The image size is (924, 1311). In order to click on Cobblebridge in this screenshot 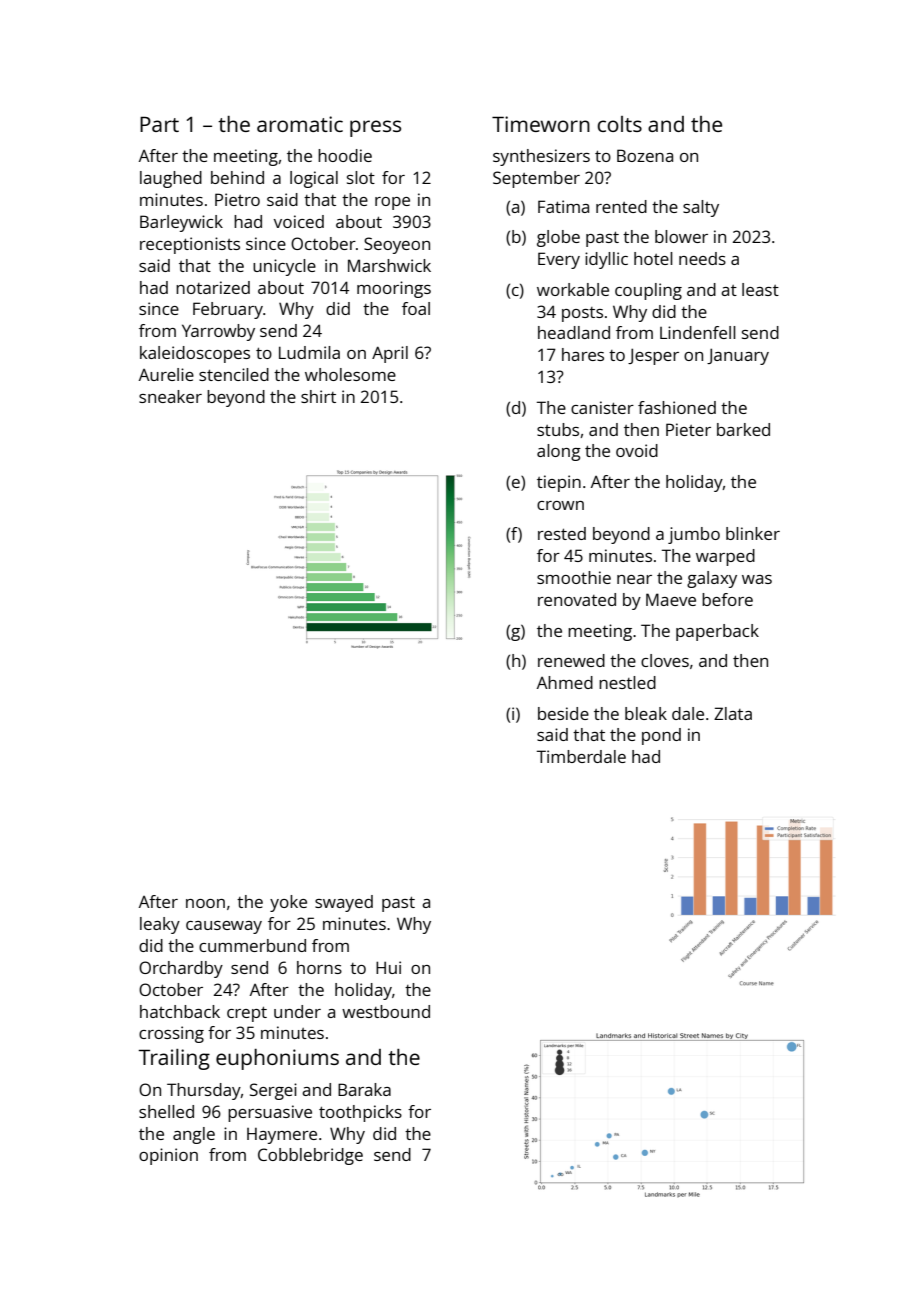, I will do `click(310, 1156)`.
